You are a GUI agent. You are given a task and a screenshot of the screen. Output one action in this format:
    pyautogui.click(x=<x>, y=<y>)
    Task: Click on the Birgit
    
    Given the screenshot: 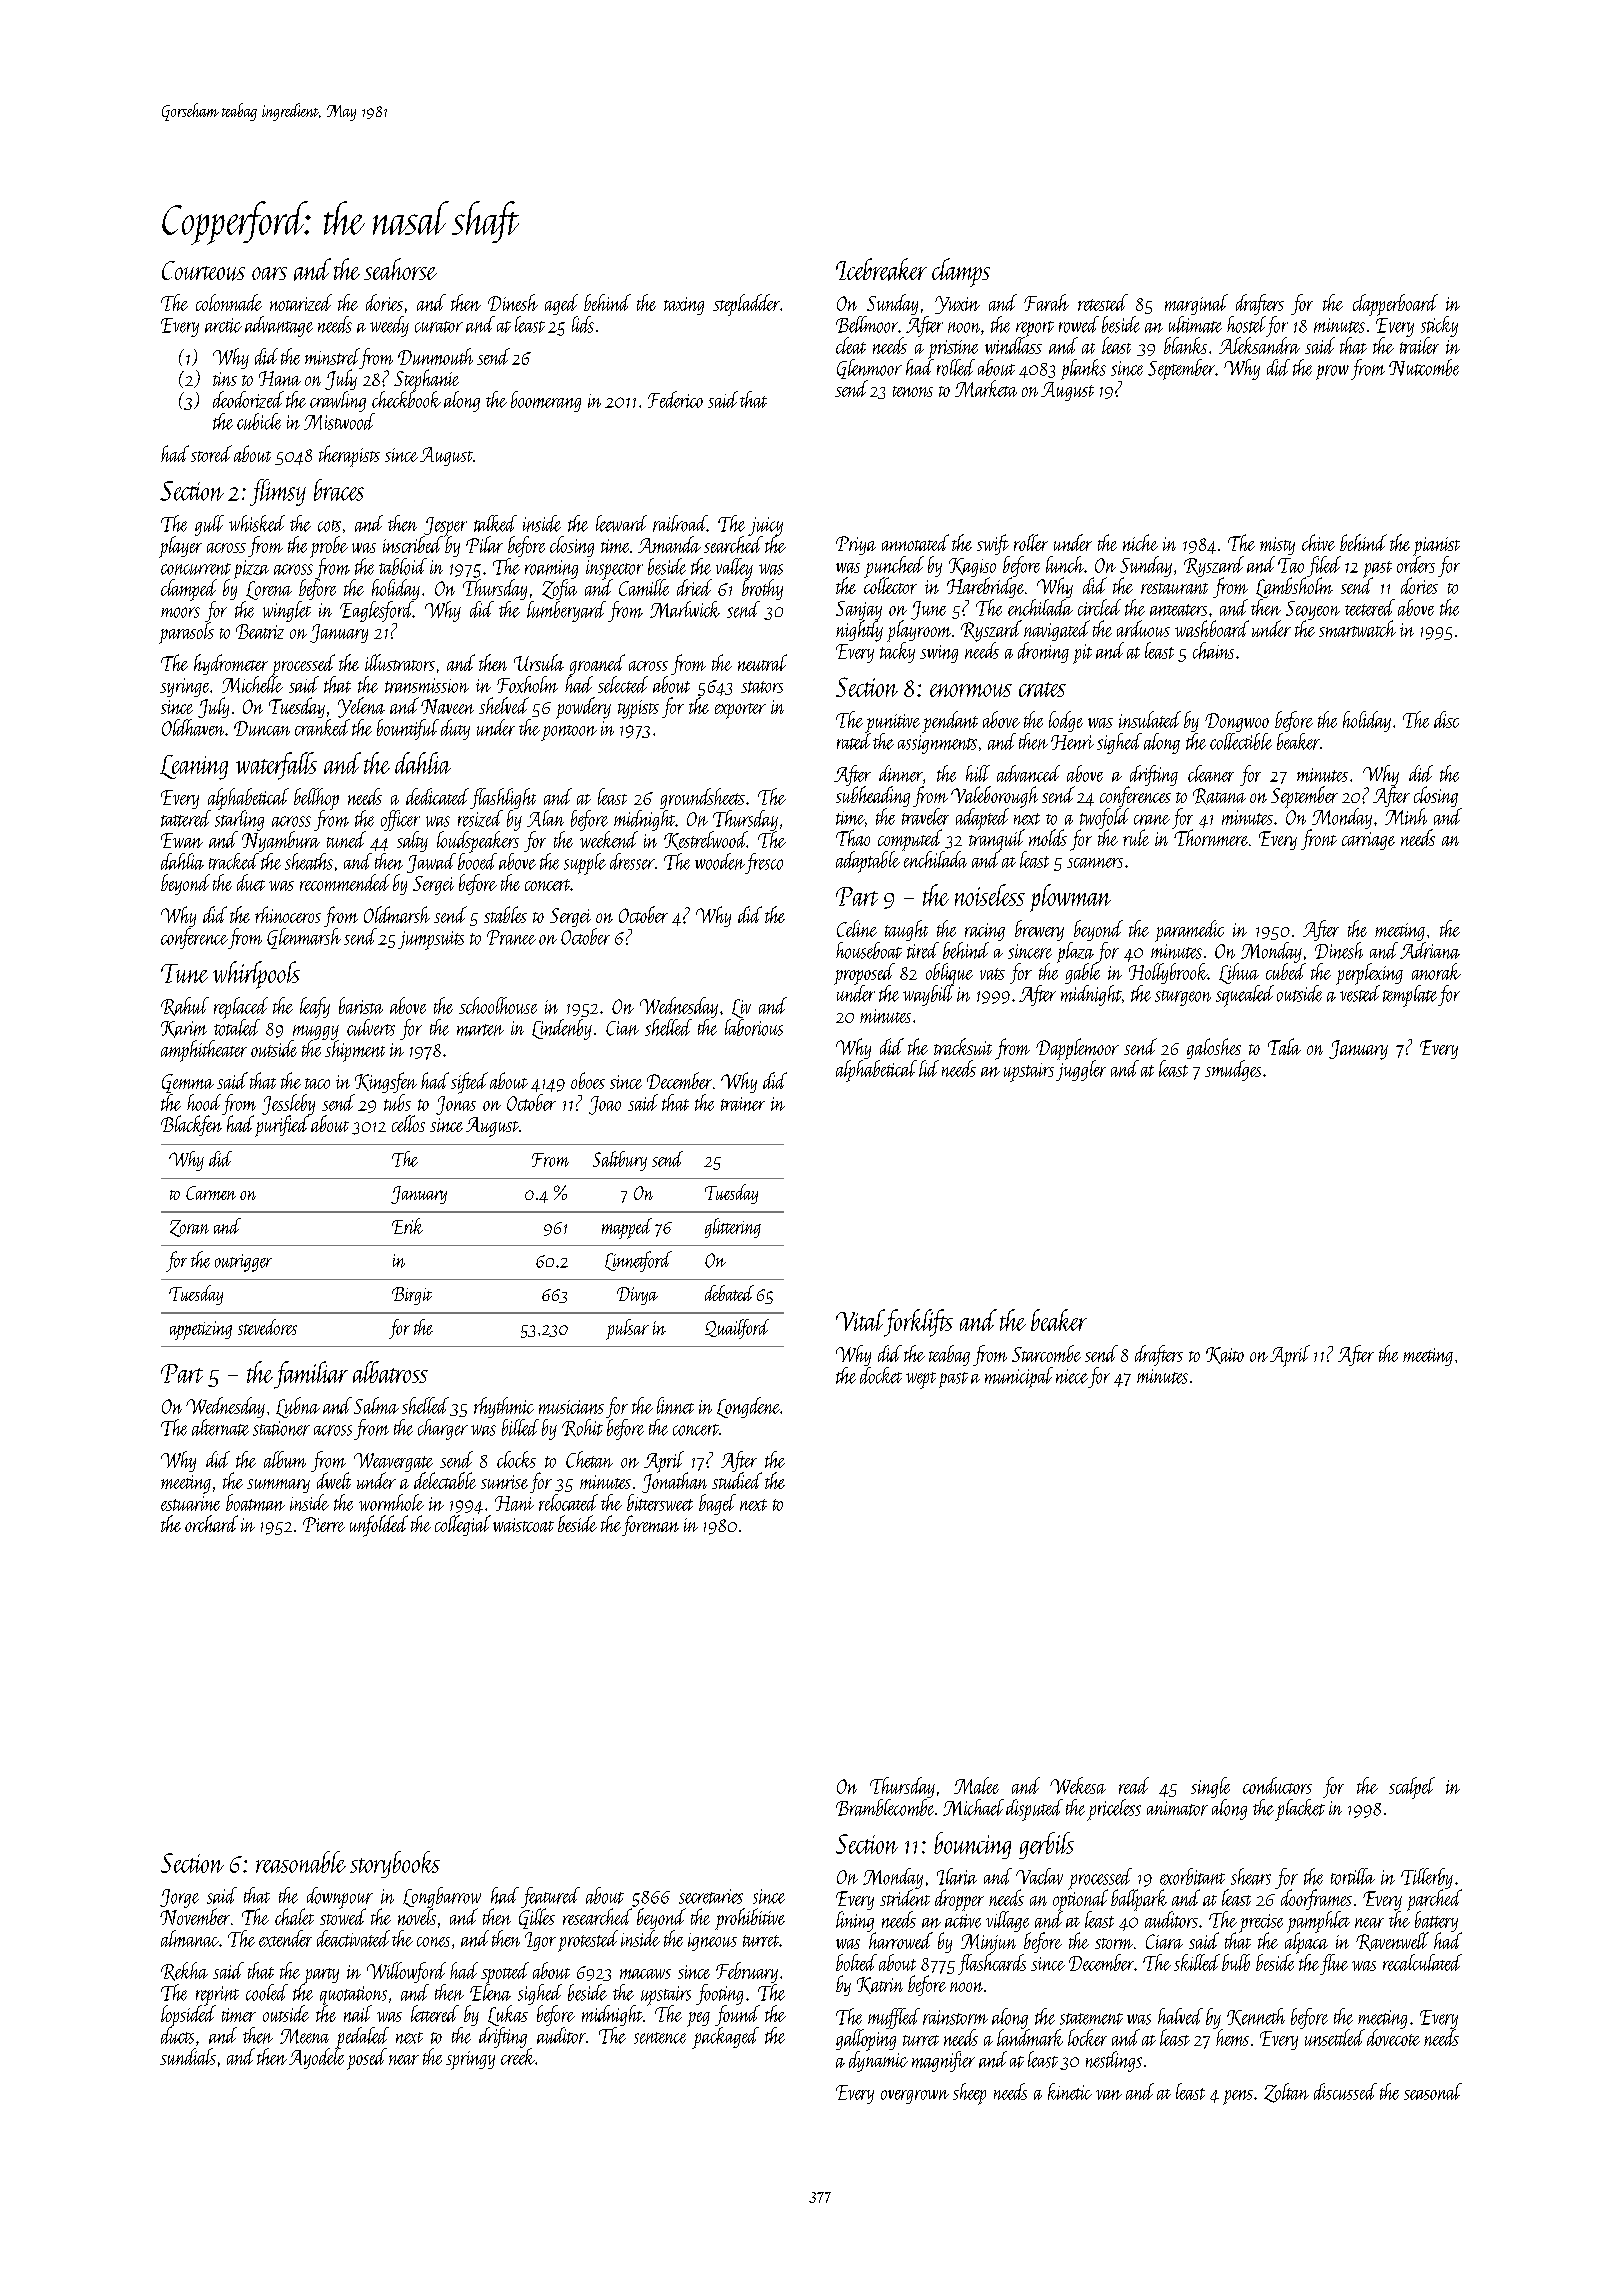 What is the action you would take?
    pyautogui.click(x=412, y=1296)
